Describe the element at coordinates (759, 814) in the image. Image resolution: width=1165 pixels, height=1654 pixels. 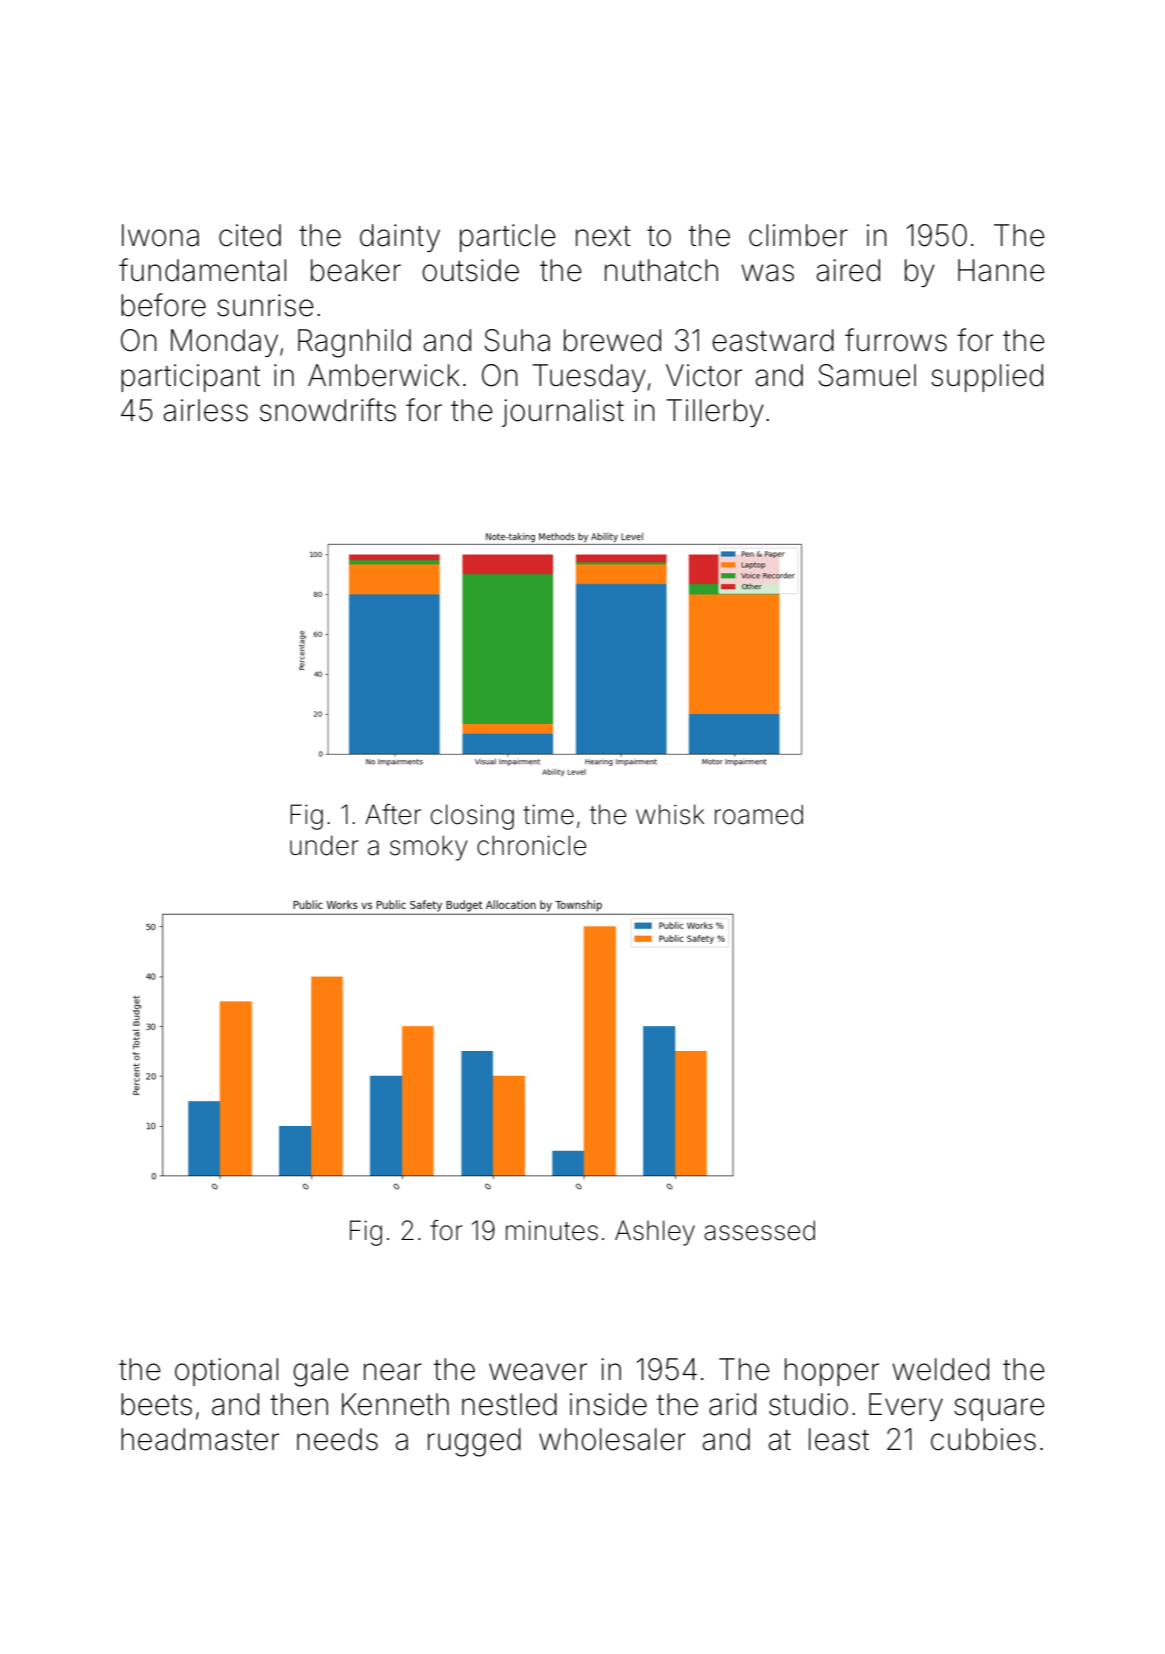
I see `roamed` at that location.
